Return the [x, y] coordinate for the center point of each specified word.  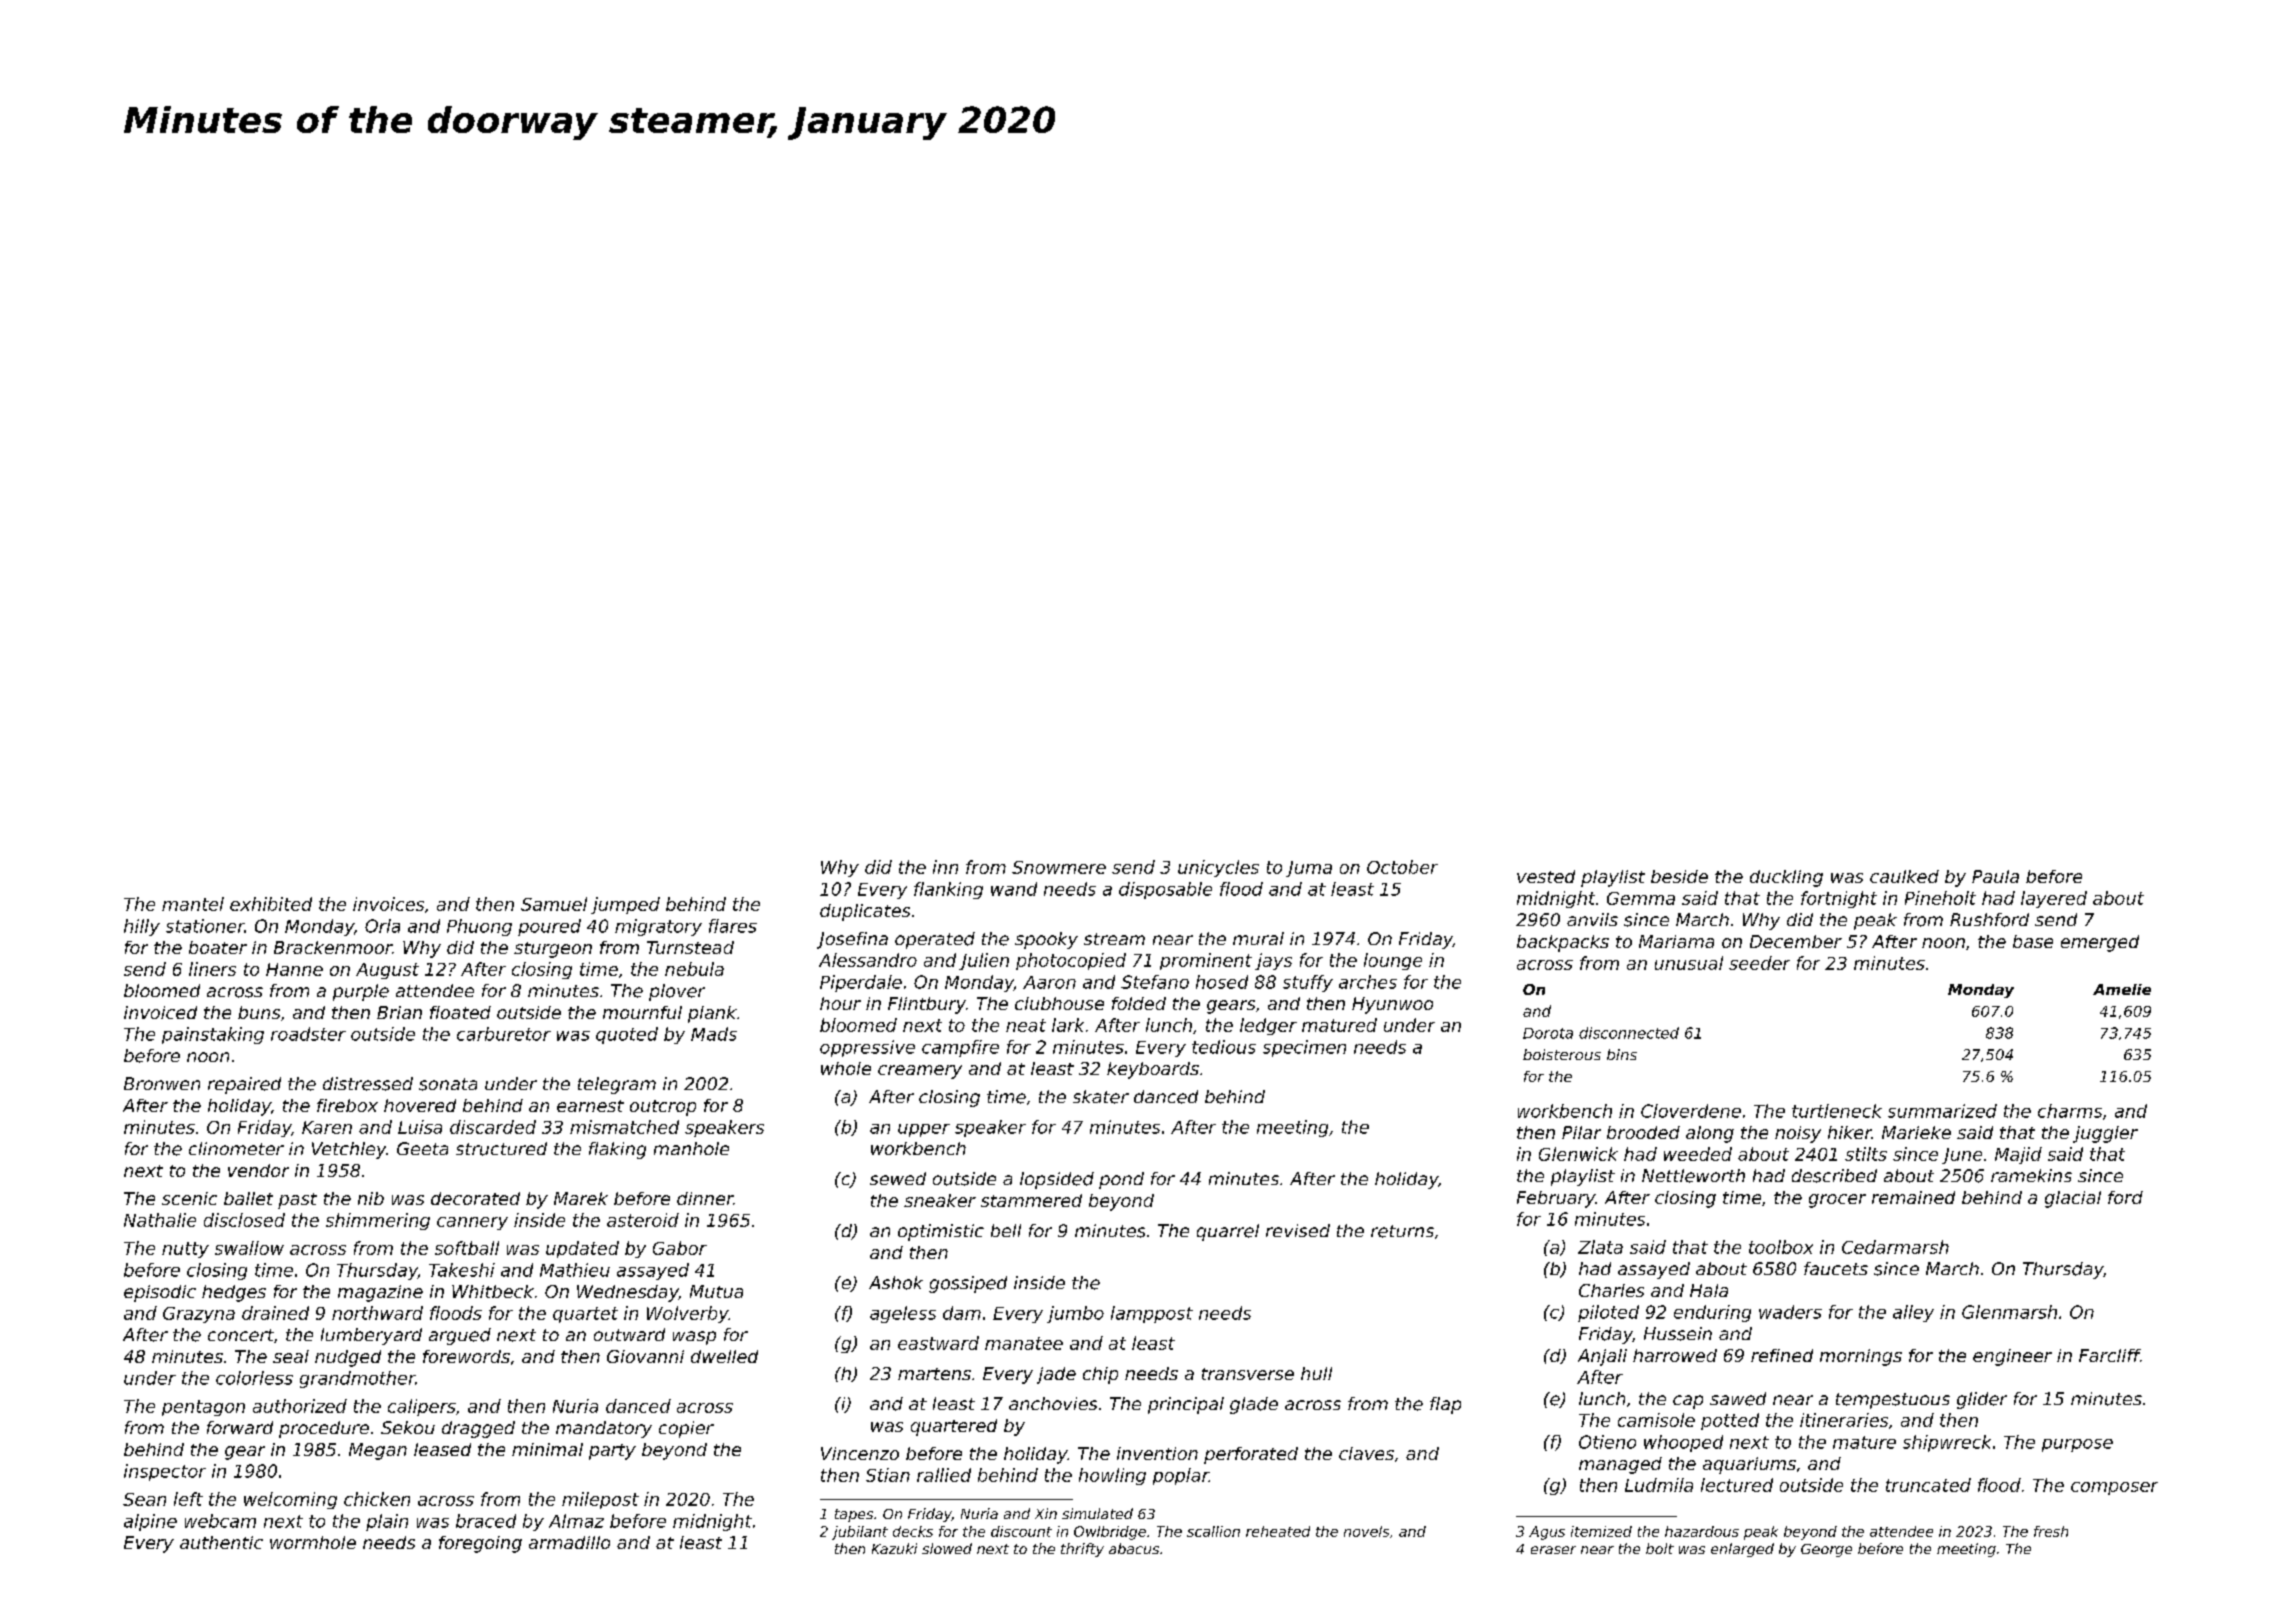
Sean [144, 1499]
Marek [581, 1198]
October [1402, 867]
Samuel [554, 904]
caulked [1904, 876]
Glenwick [1578, 1154]
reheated [1278, 1531]
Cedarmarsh [1895, 1247]
